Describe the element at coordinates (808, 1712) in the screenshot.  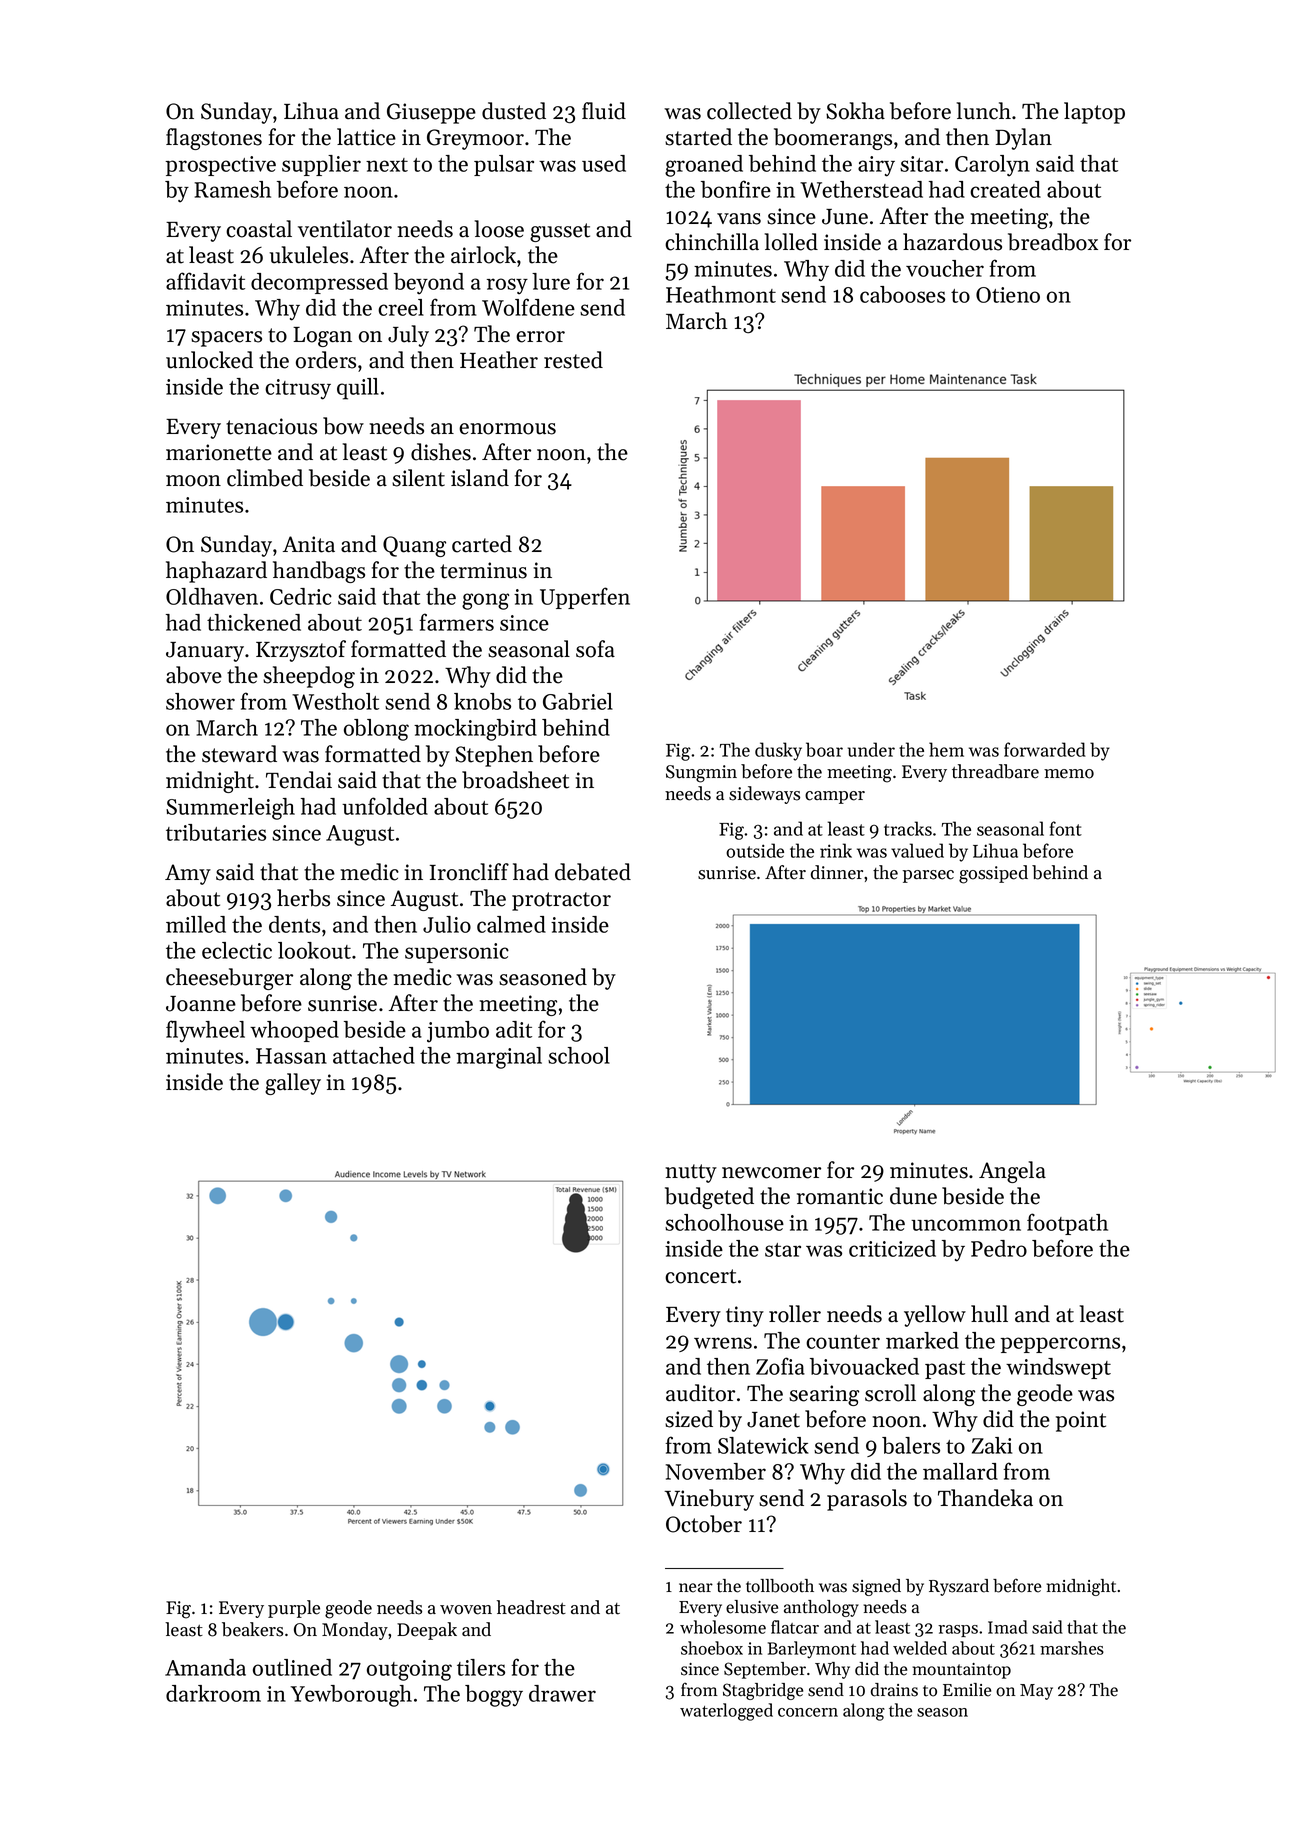
I see `concern` at that location.
